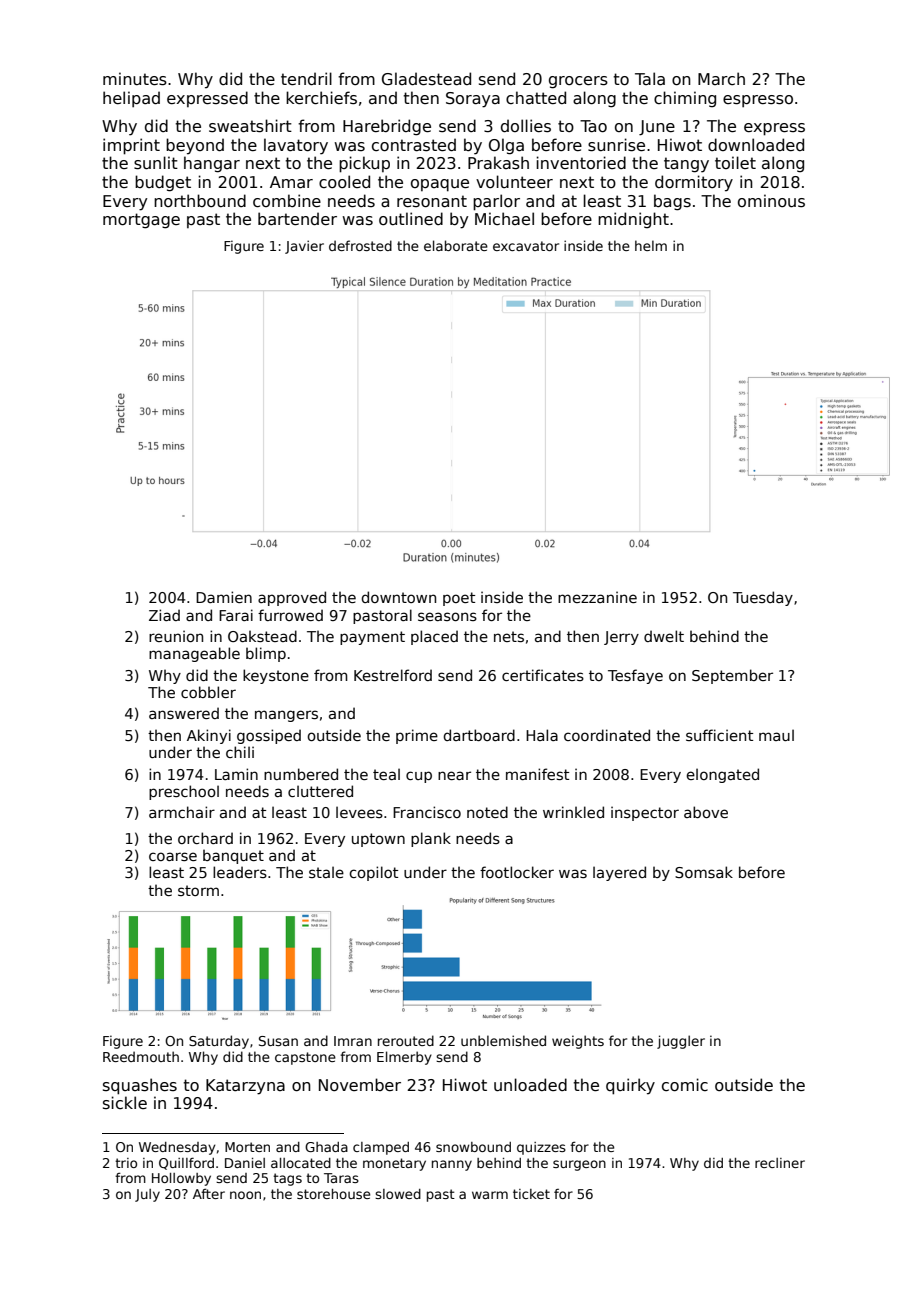  Describe the element at coordinates (406, 1040) in the screenshot. I see `rerouted` at that location.
